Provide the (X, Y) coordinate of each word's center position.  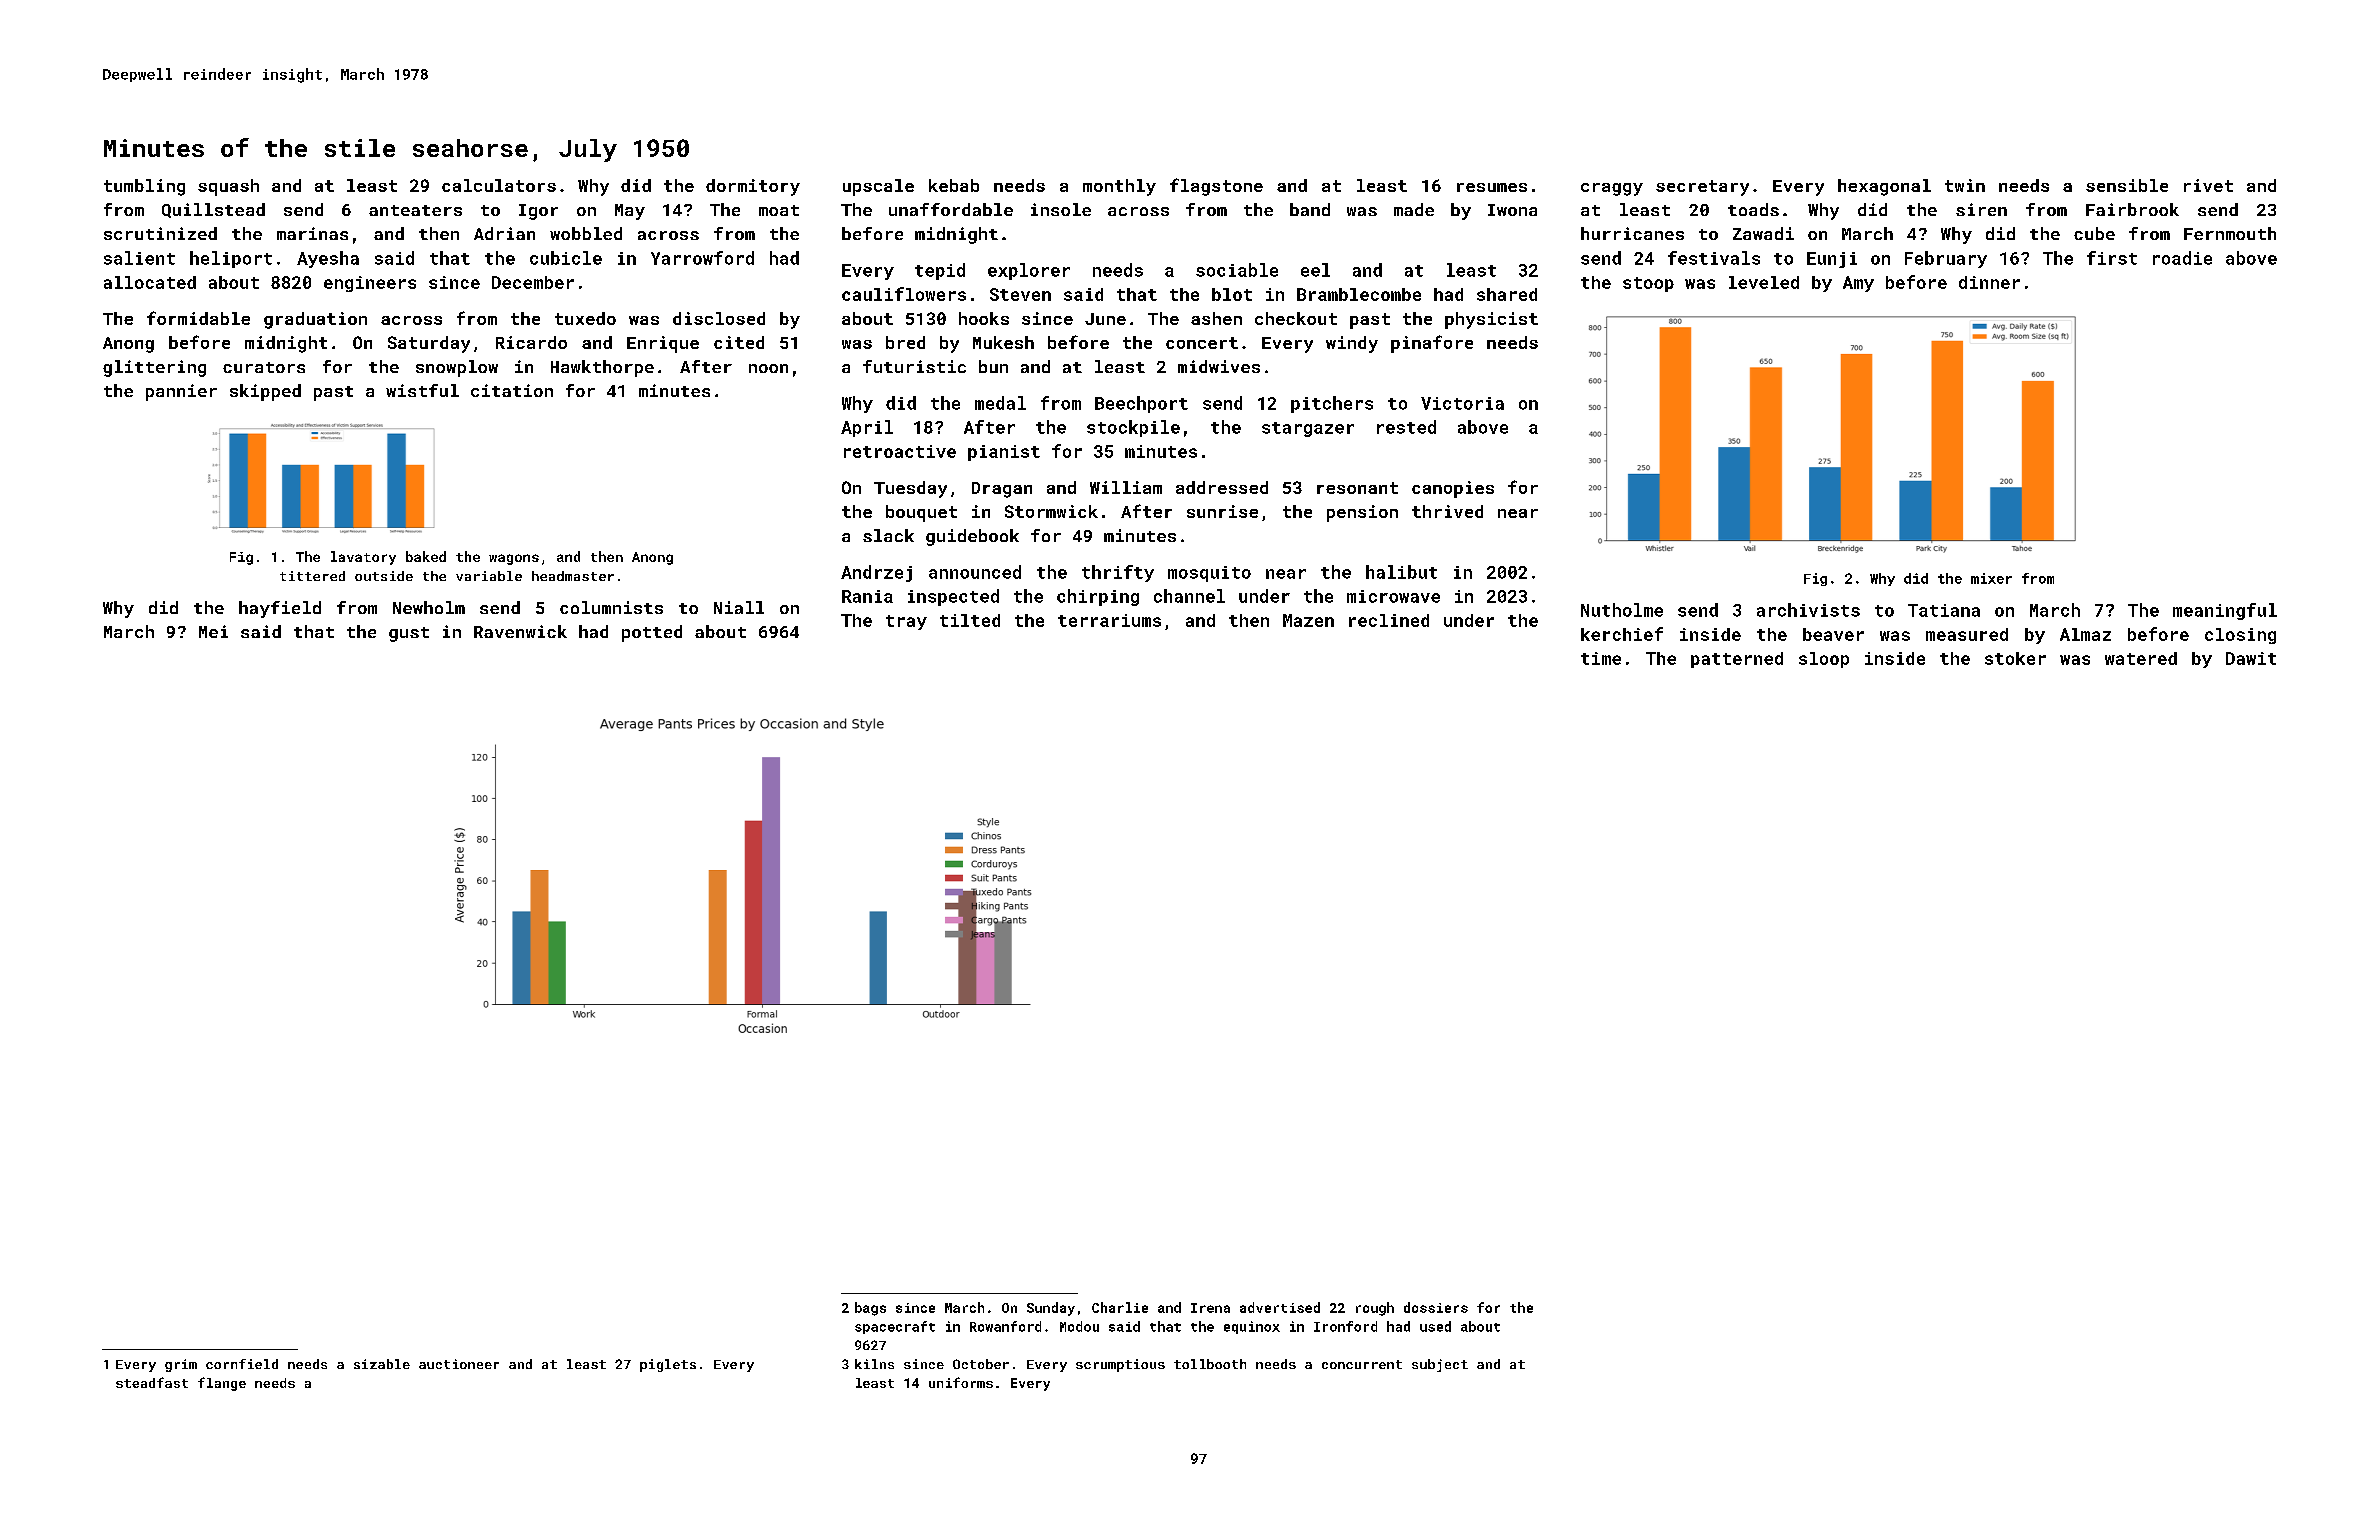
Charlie (1120, 1307)
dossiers (1436, 1307)
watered (2141, 658)
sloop (1824, 660)
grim (181, 1365)
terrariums (1109, 620)
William (1126, 487)
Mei (213, 631)
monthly (1119, 187)
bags (870, 1309)
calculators (499, 185)
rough (1375, 1309)
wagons (514, 559)
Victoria (1462, 403)
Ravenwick (520, 631)
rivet (2208, 185)
